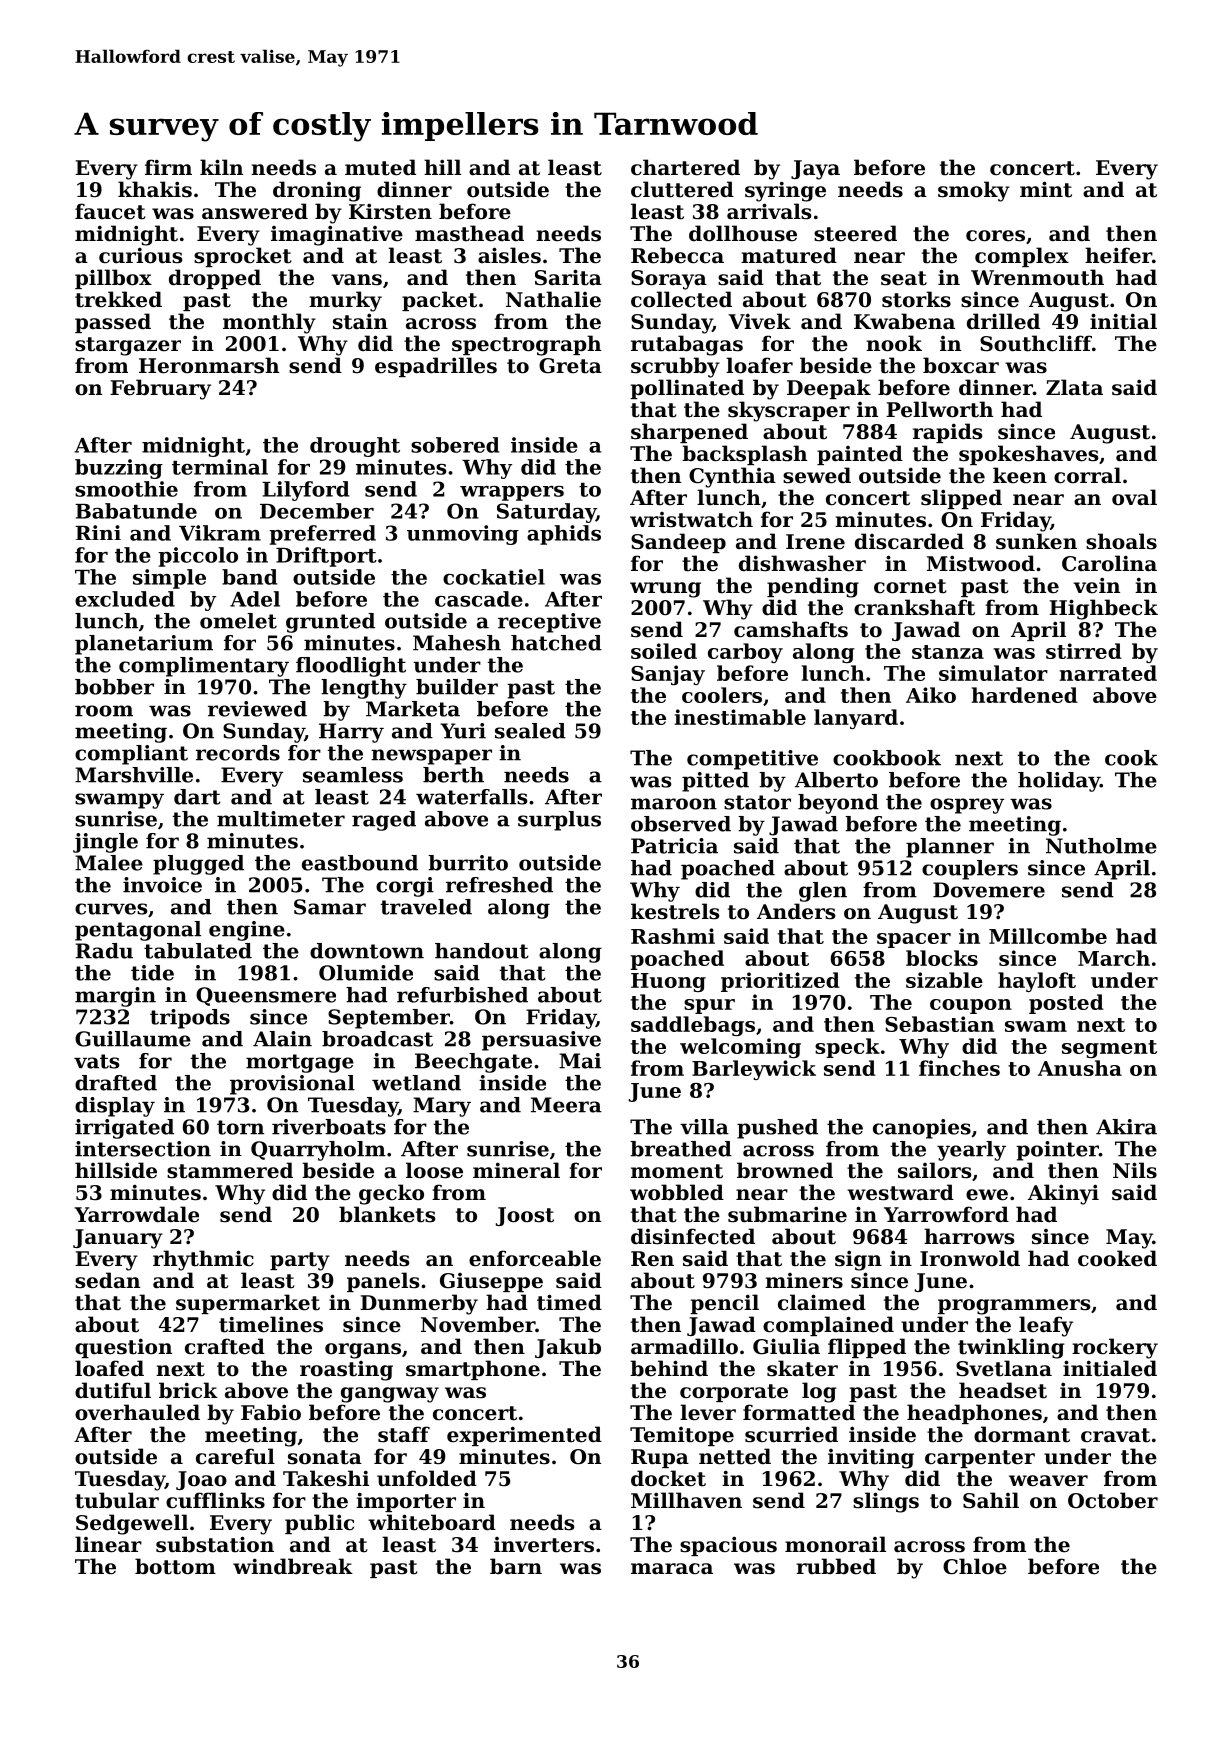  I want to click on mint, so click(1046, 189).
